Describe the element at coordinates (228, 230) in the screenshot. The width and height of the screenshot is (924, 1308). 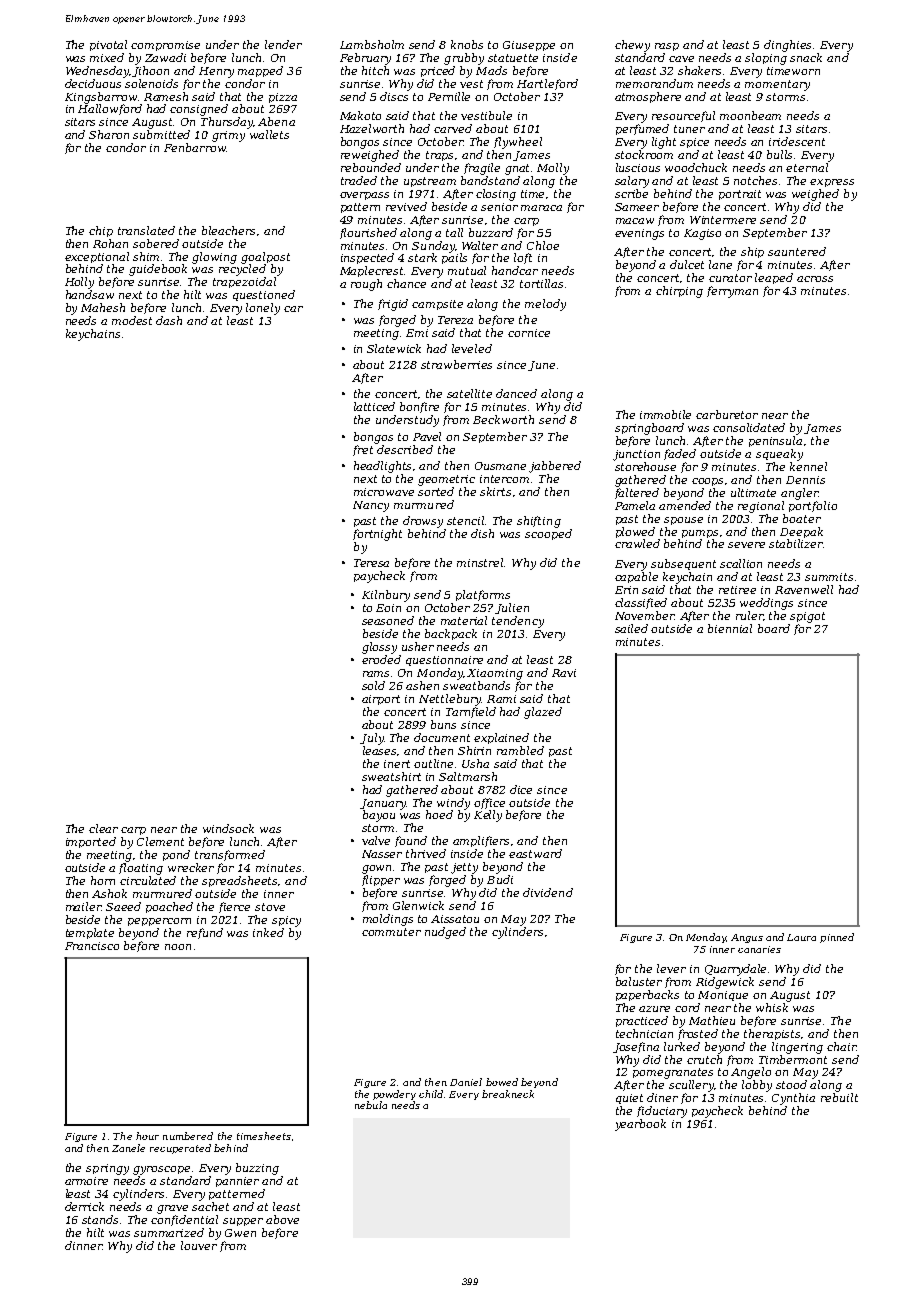
I see `bleachers` at that location.
